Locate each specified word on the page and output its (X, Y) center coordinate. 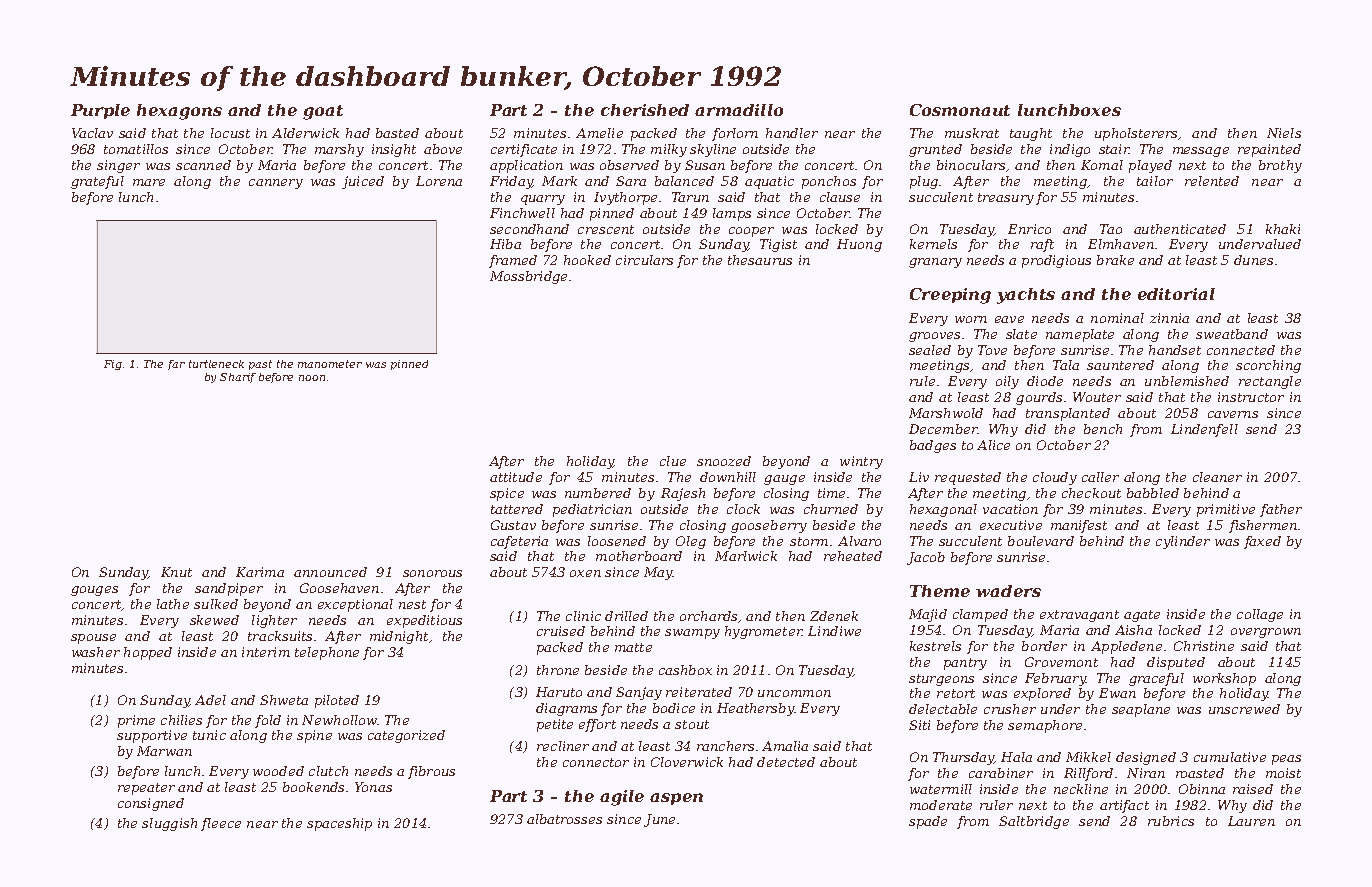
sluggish (169, 824)
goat (323, 112)
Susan (705, 165)
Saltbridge (1034, 822)
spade (928, 822)
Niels (1284, 133)
